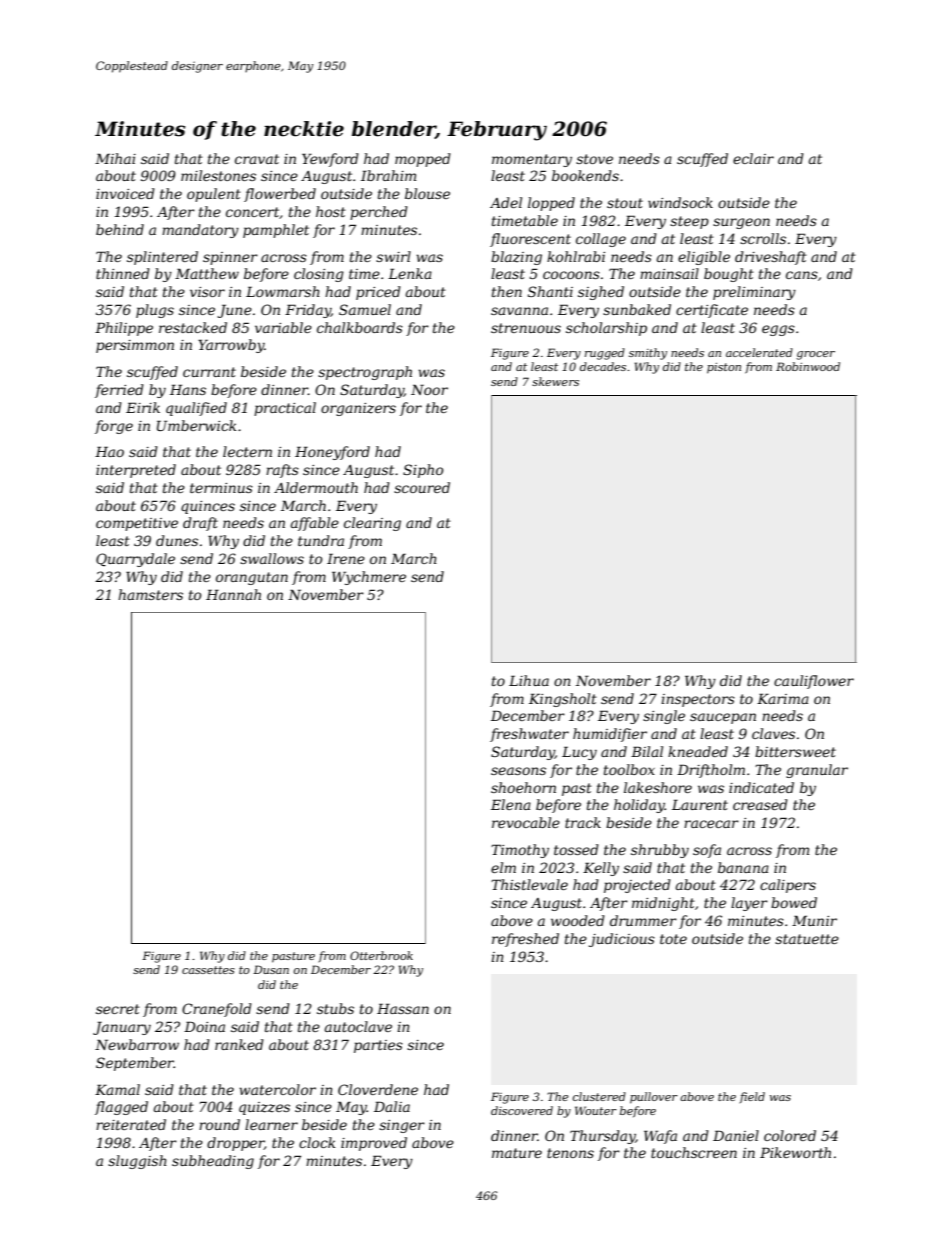 Image resolution: width=952 pixels, height=1233 pixels. Describe the element at coordinates (563, 700) in the document. I see `Kingsholt` at that location.
